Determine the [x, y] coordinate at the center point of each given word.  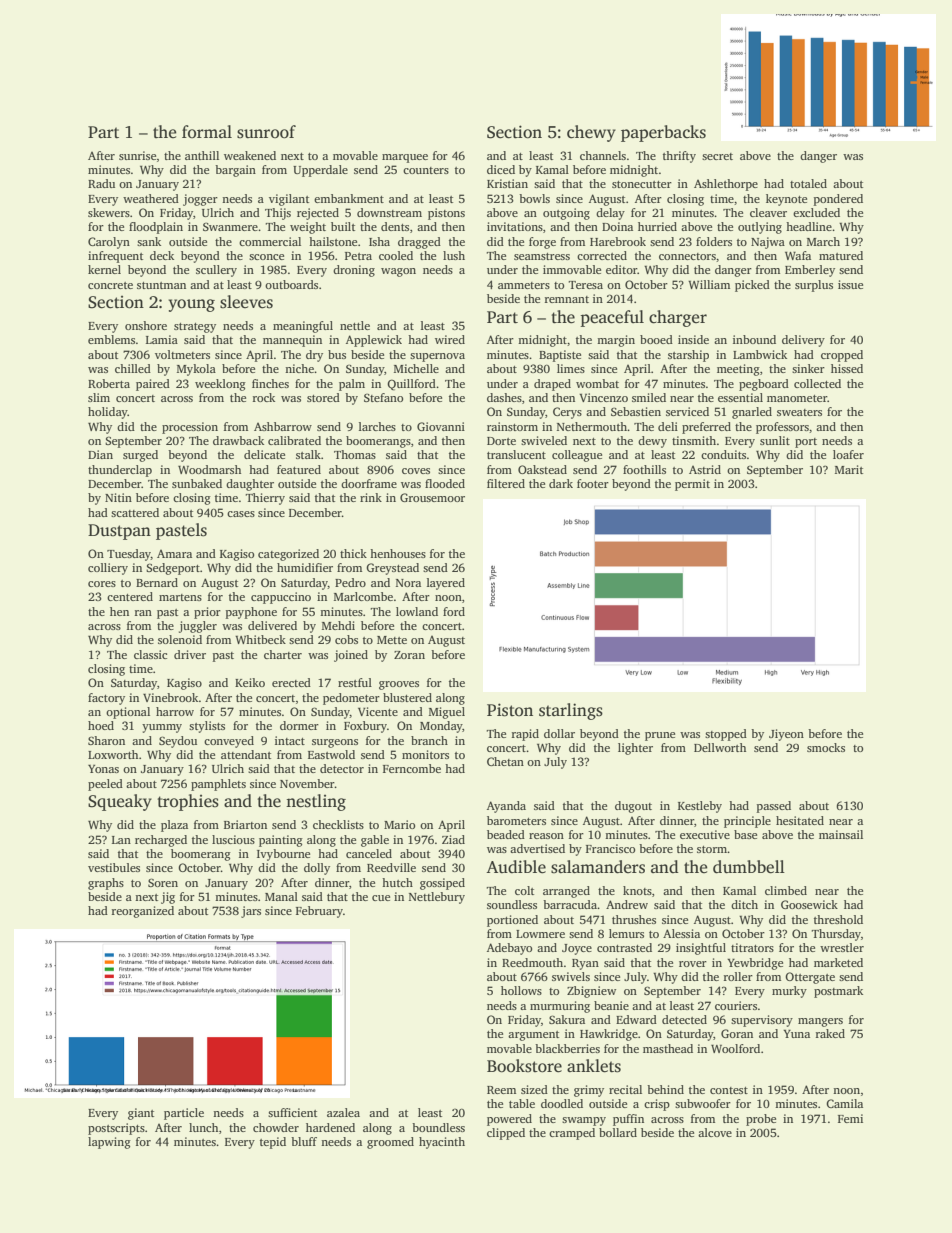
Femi [850, 1118]
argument [533, 1036]
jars [251, 912]
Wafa [798, 255]
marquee [405, 158]
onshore [146, 325]
